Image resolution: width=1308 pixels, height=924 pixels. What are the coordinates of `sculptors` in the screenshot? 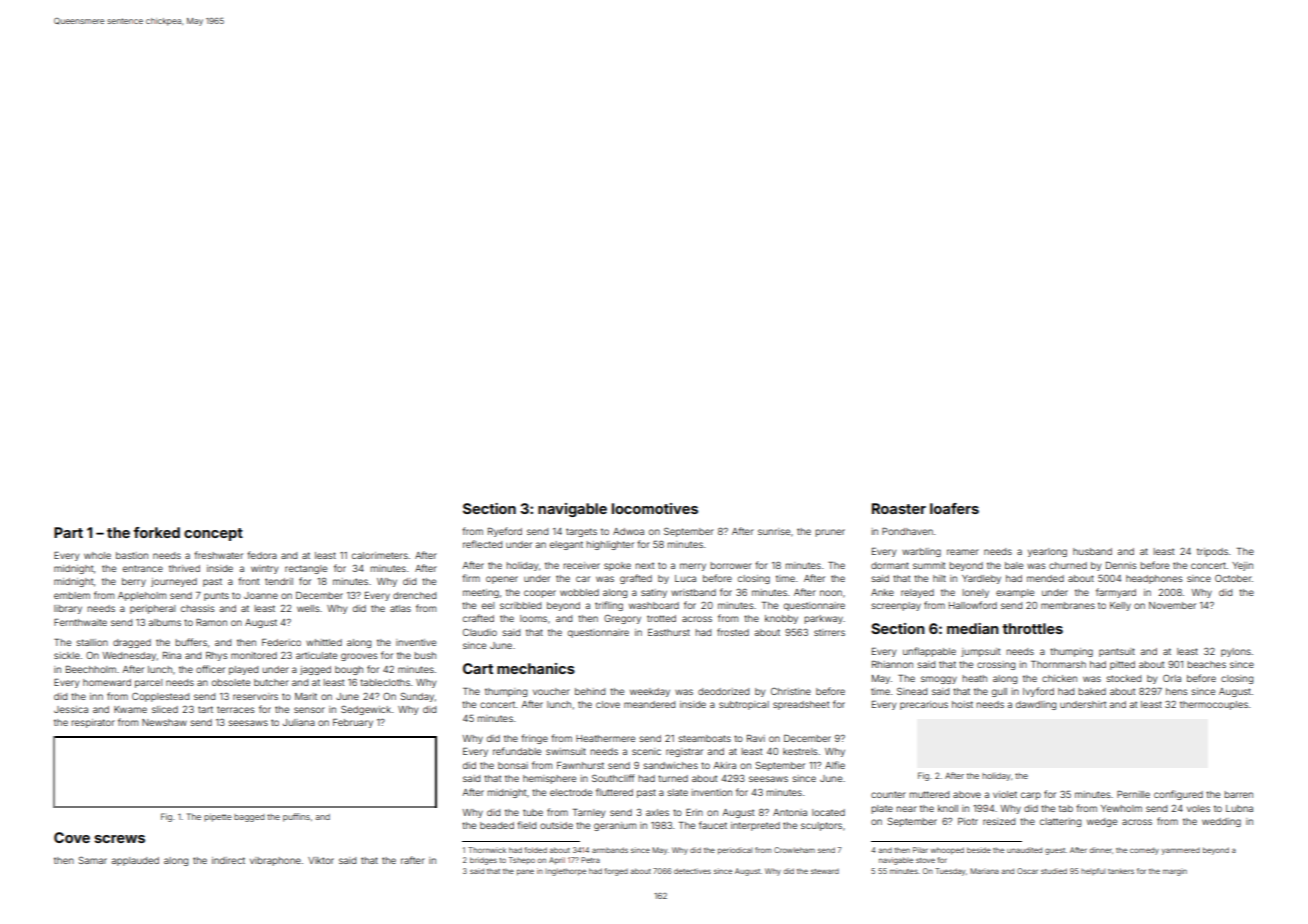 It's located at (821, 826).
